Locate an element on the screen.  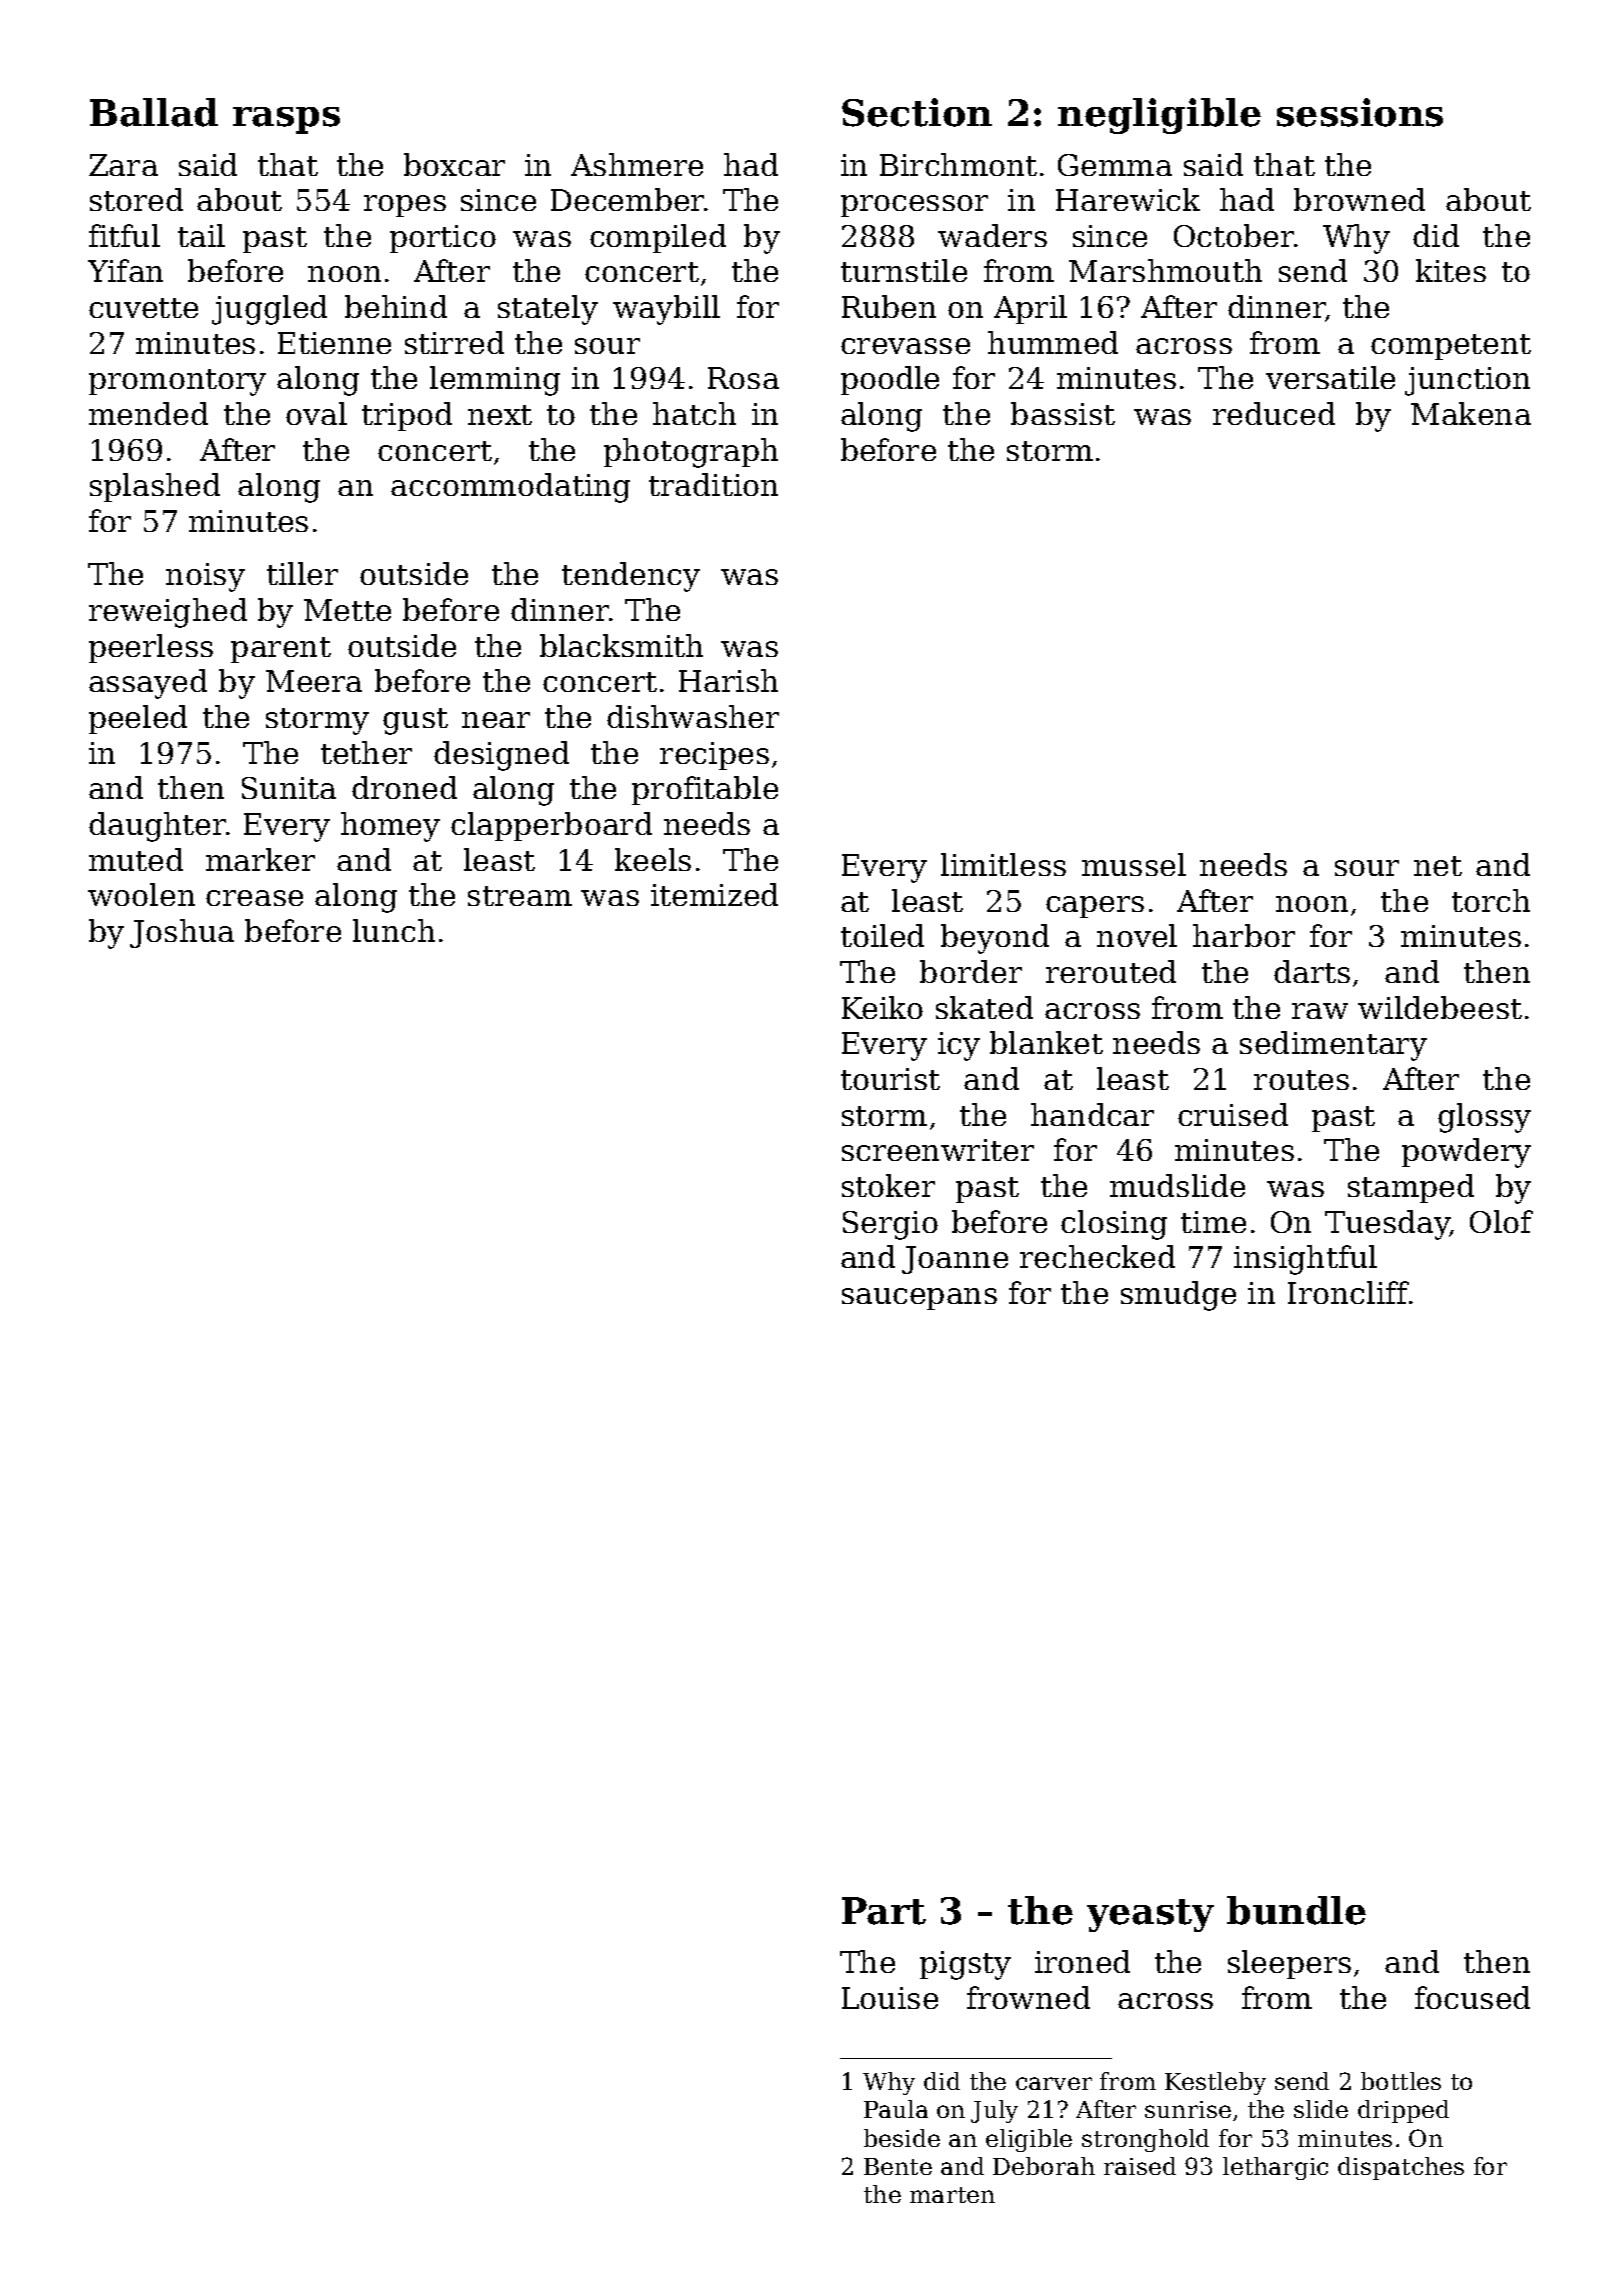
limitless is located at coordinates (1003, 864).
